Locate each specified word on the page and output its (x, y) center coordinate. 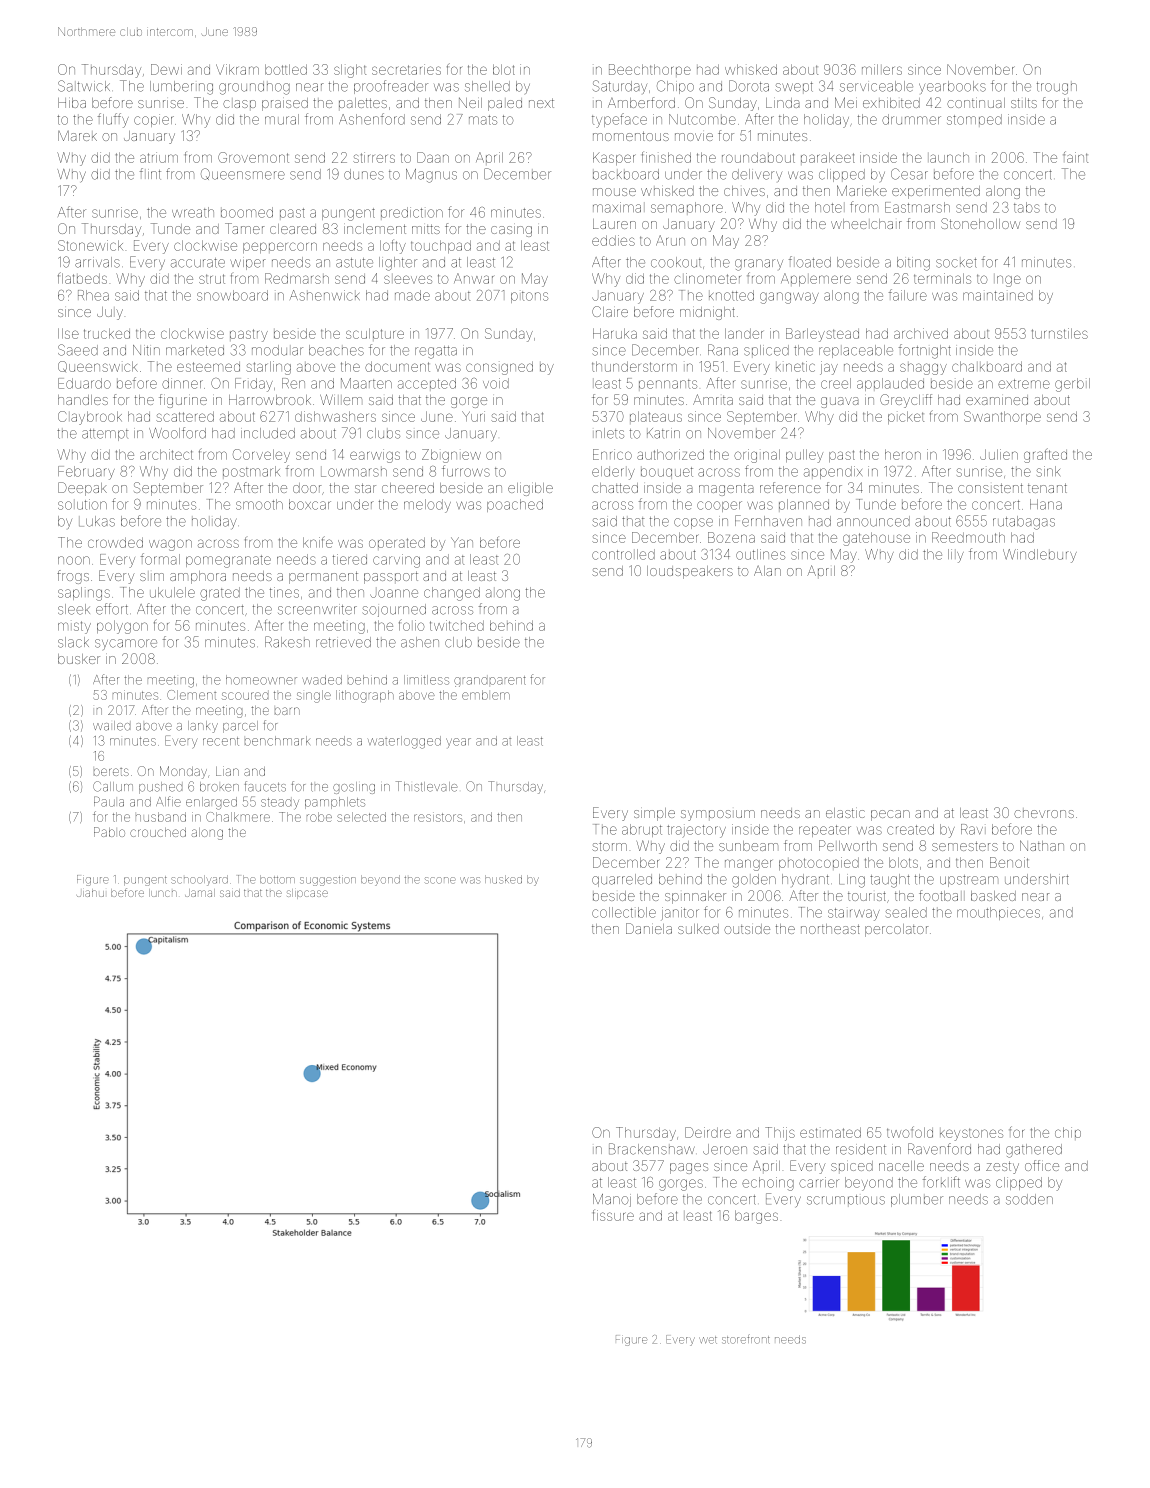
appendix (833, 472)
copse (693, 523)
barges (756, 1217)
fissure (613, 1215)
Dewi (166, 69)
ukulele (172, 592)
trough (1057, 88)
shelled (487, 86)
